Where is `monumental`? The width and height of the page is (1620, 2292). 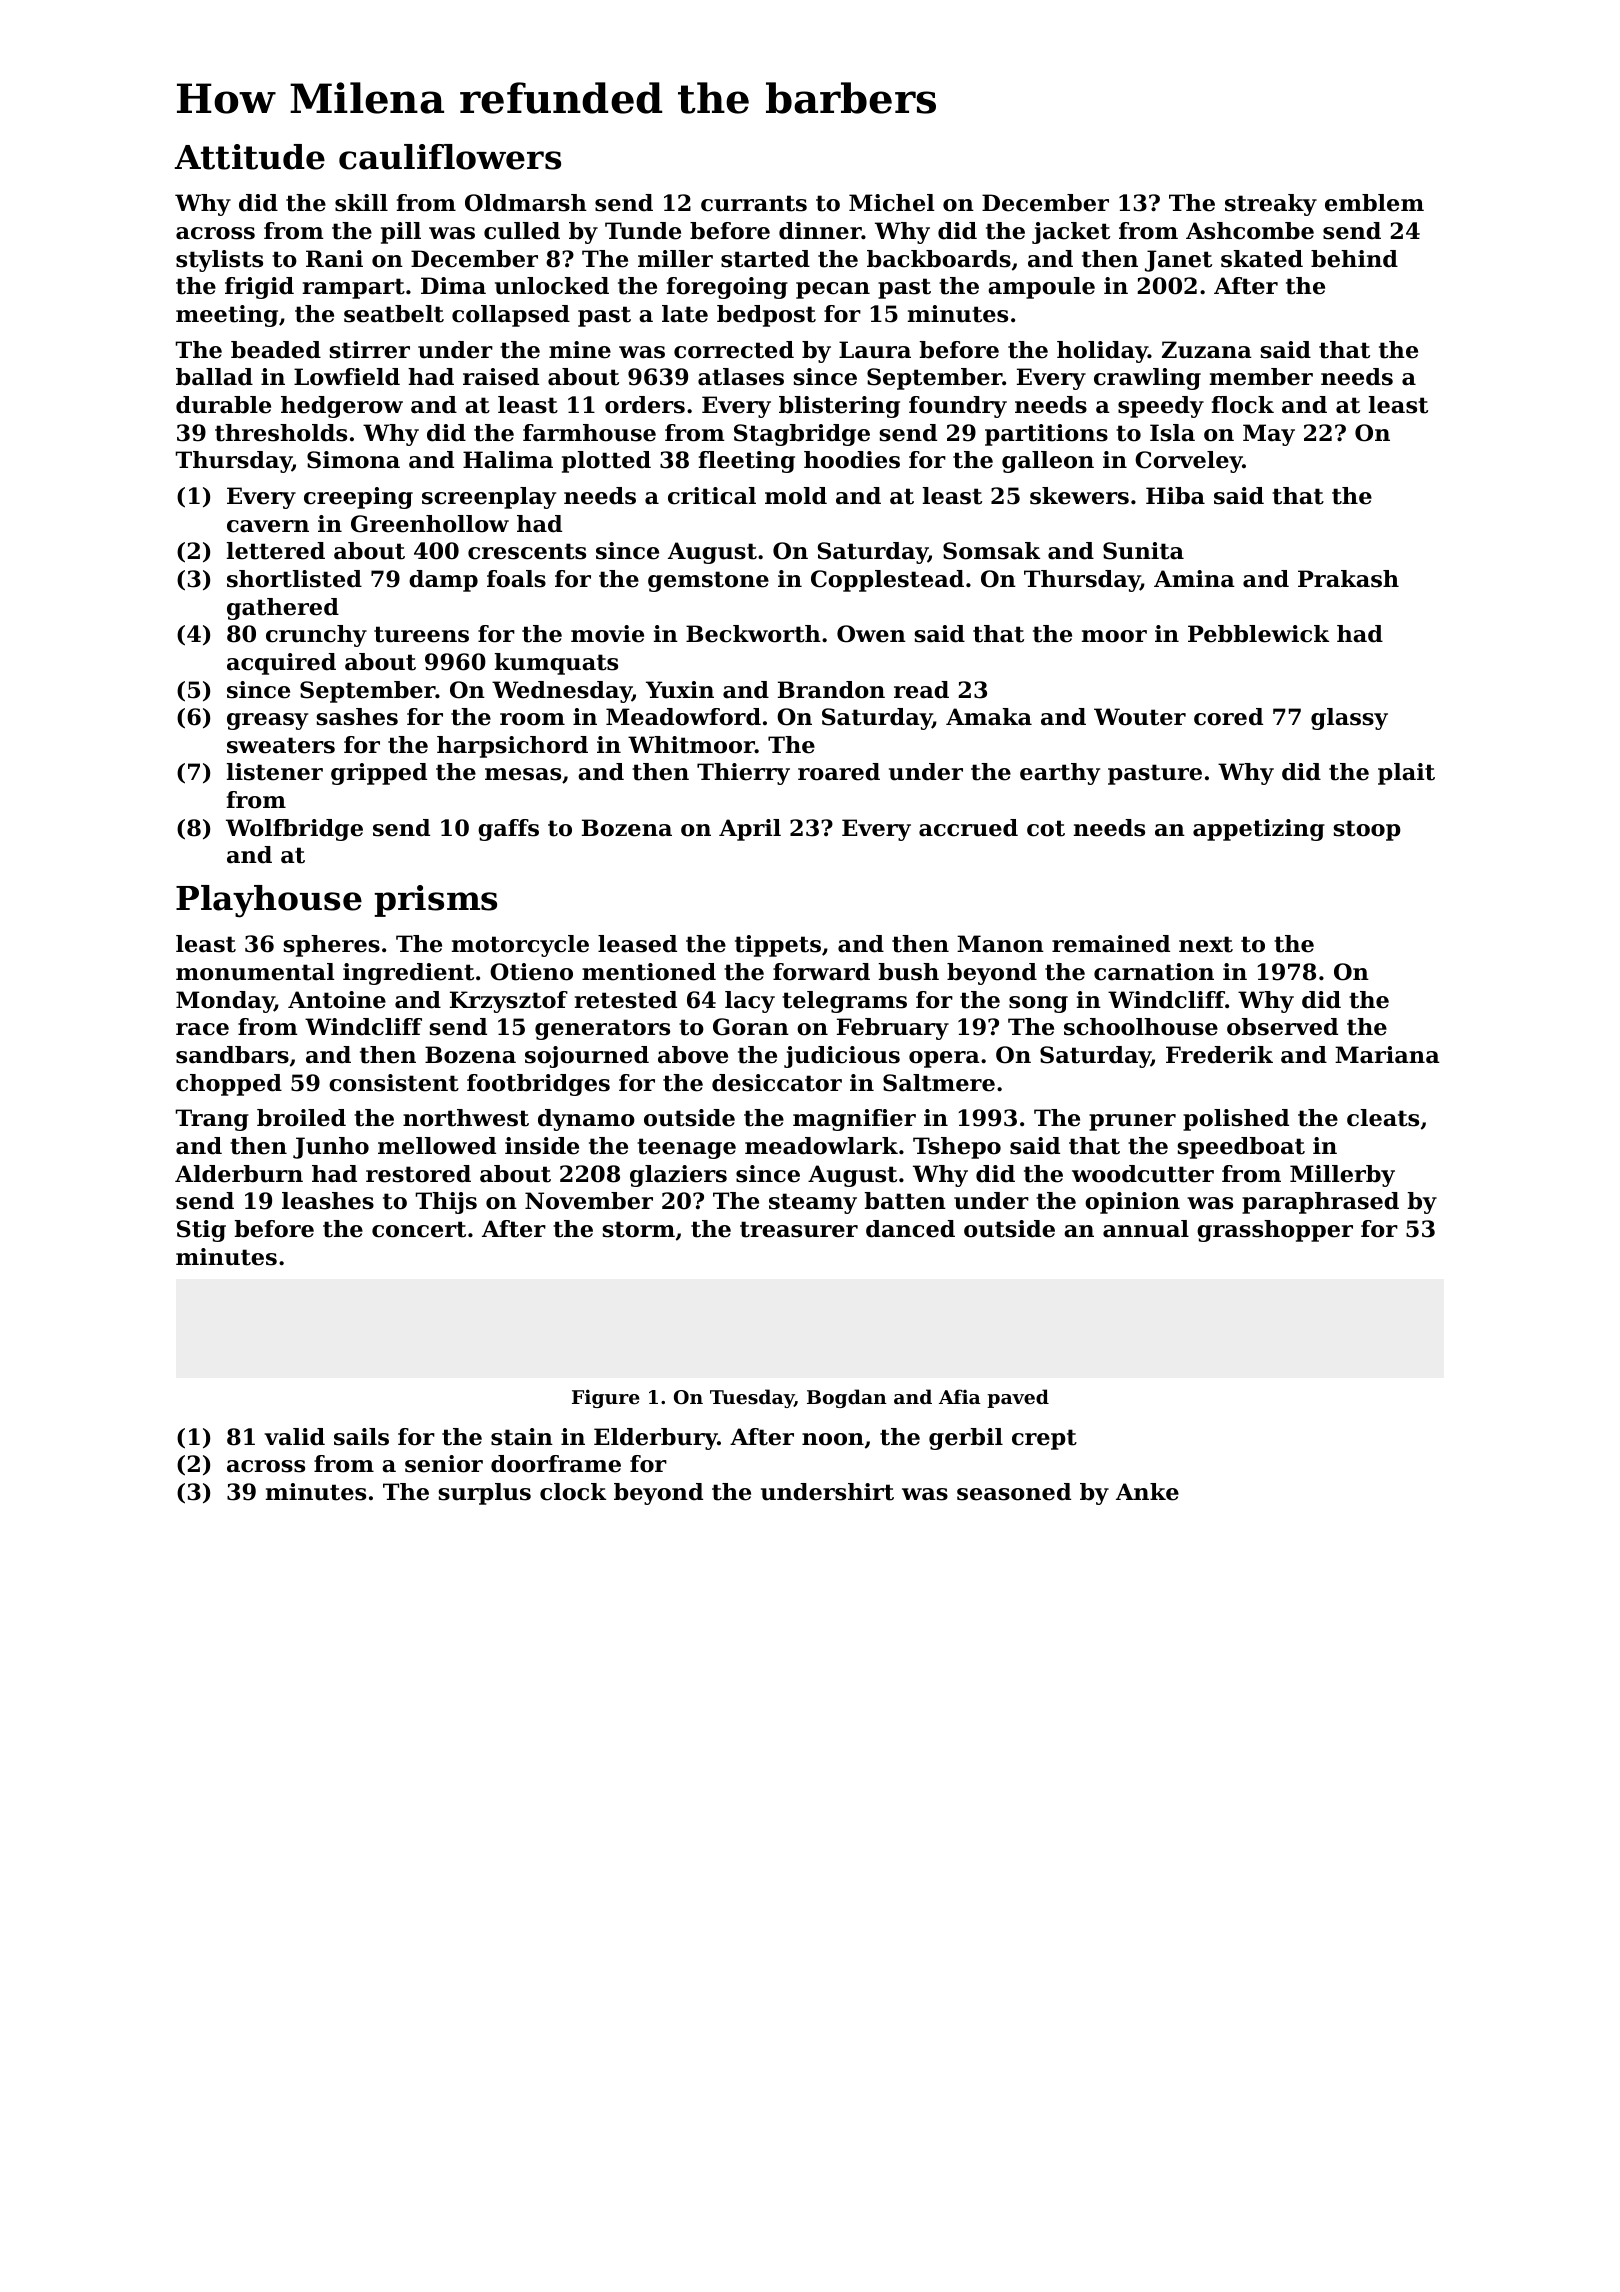
monumental is located at coordinates (255, 972).
